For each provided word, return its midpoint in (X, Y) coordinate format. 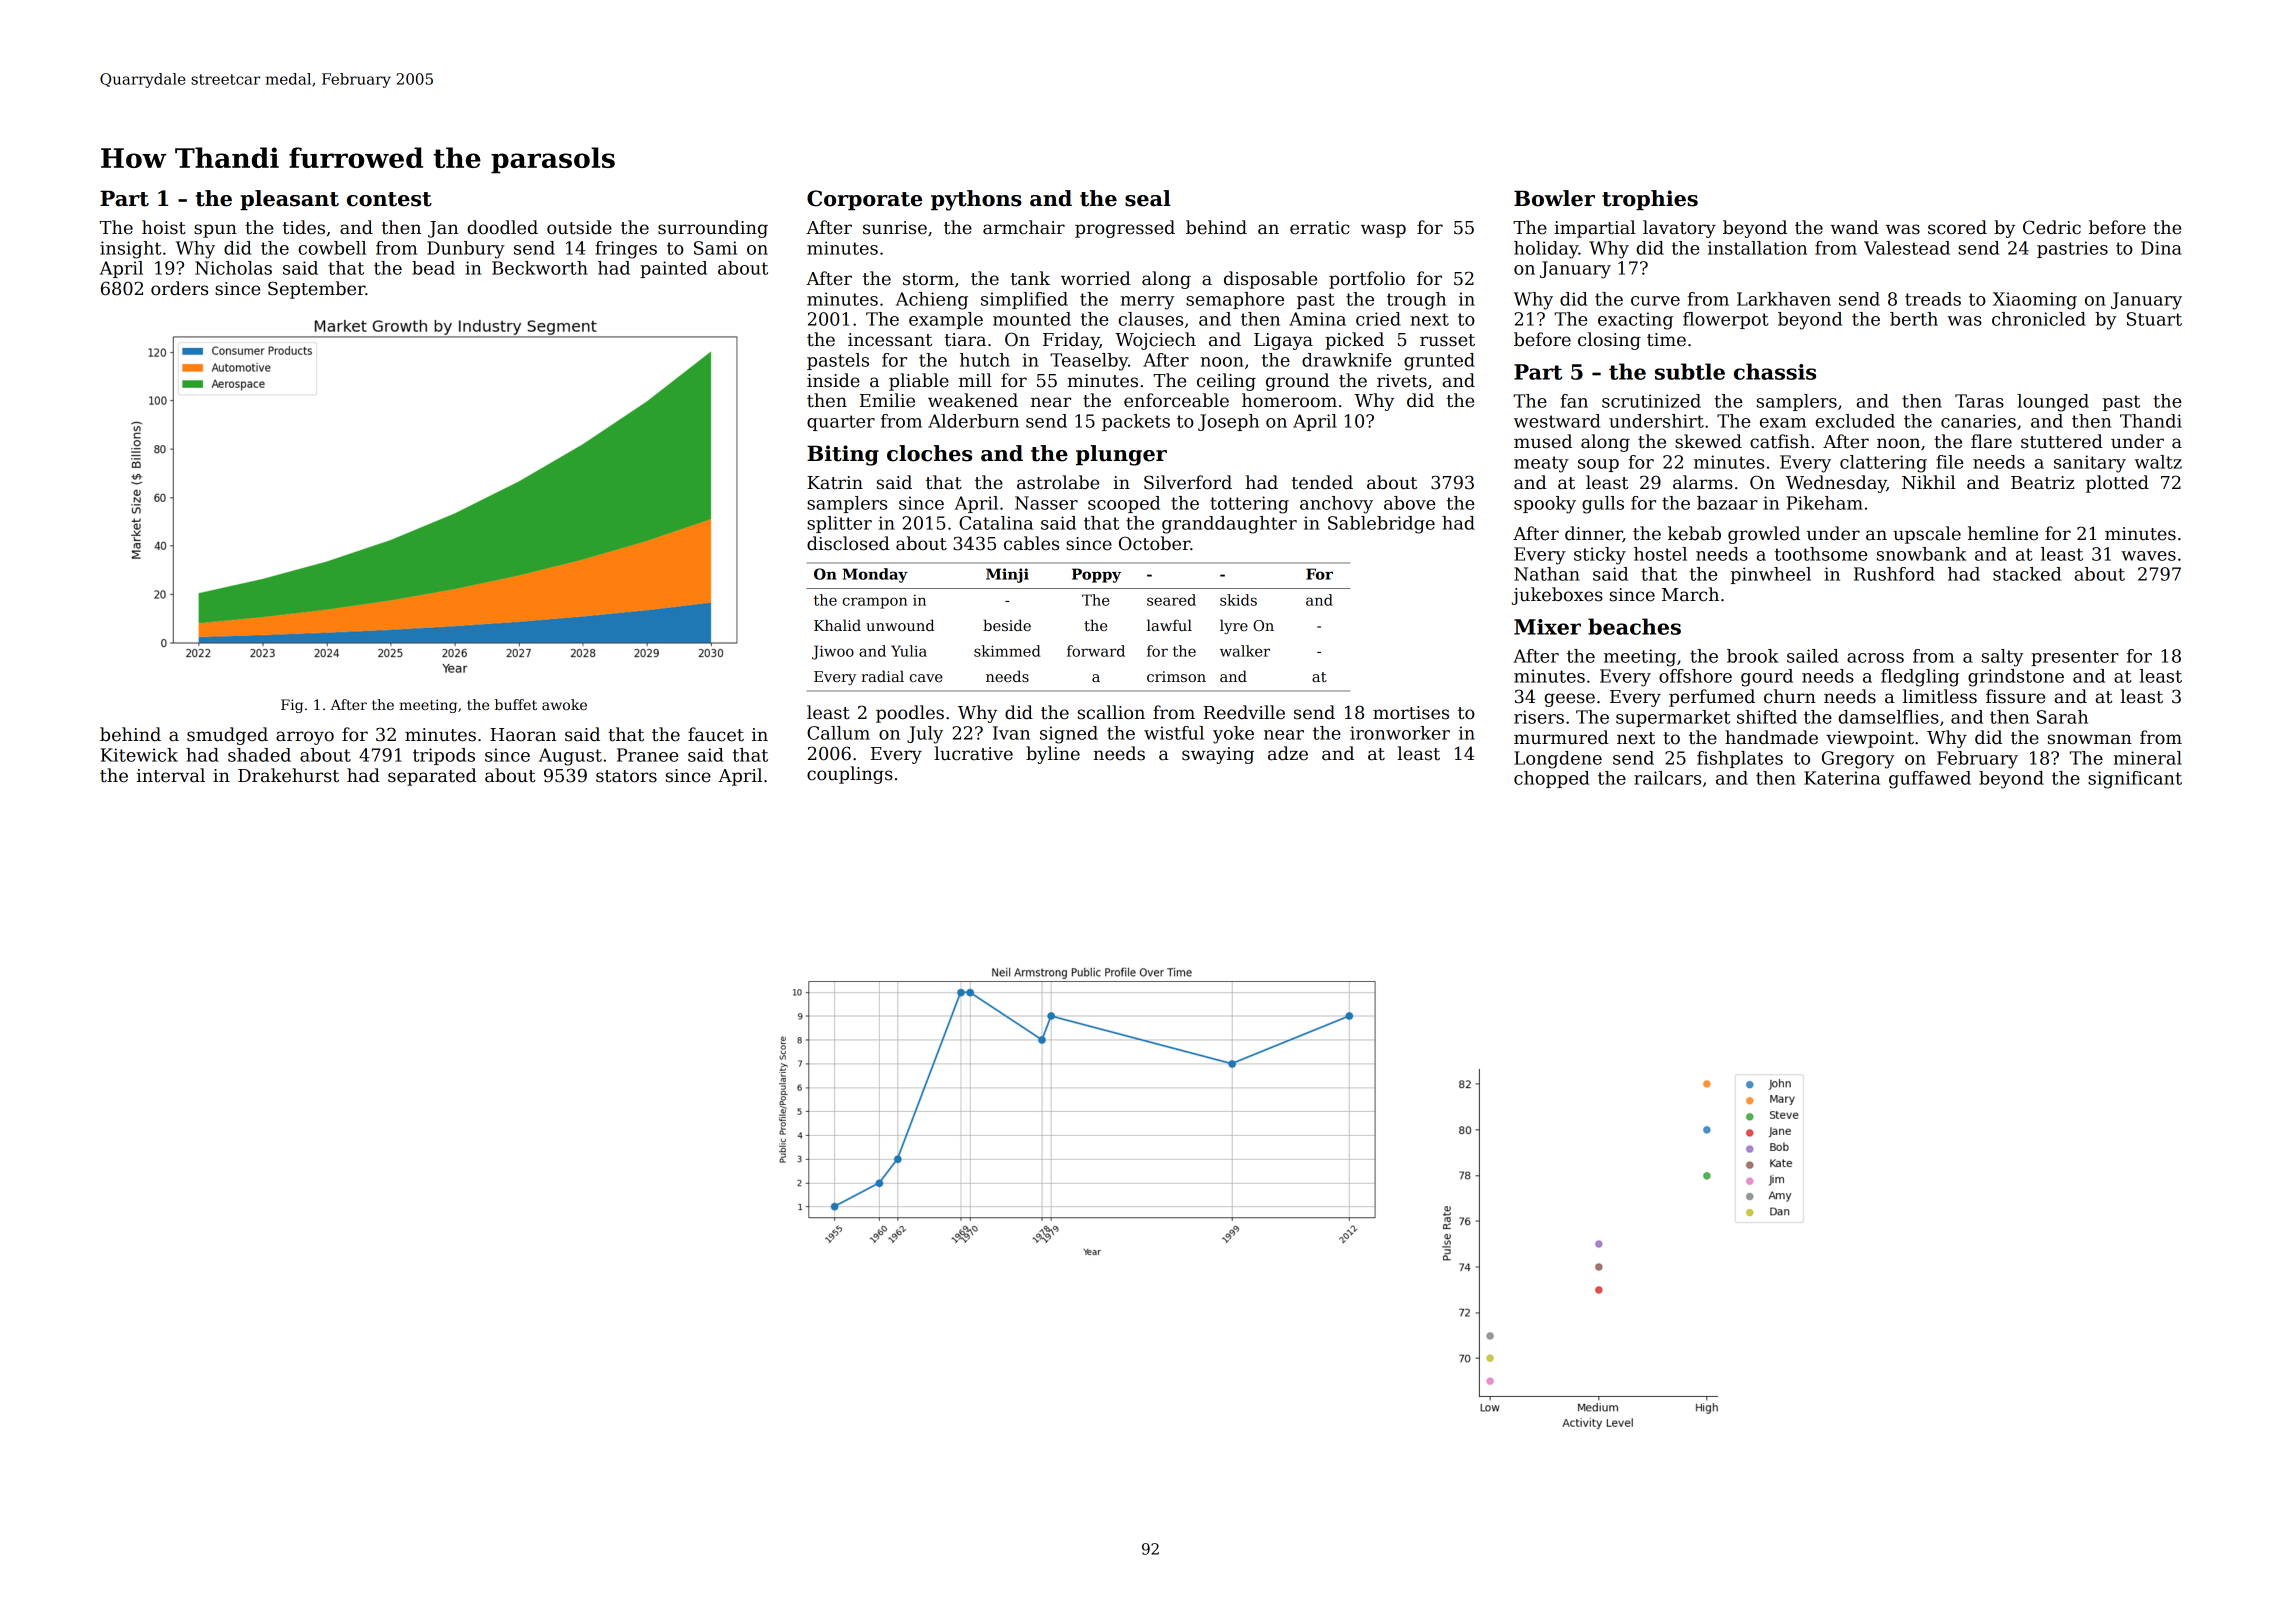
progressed (1125, 229)
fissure (2015, 696)
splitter (839, 524)
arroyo (305, 738)
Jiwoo (833, 652)
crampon (874, 603)
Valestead (1907, 248)
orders (179, 288)
